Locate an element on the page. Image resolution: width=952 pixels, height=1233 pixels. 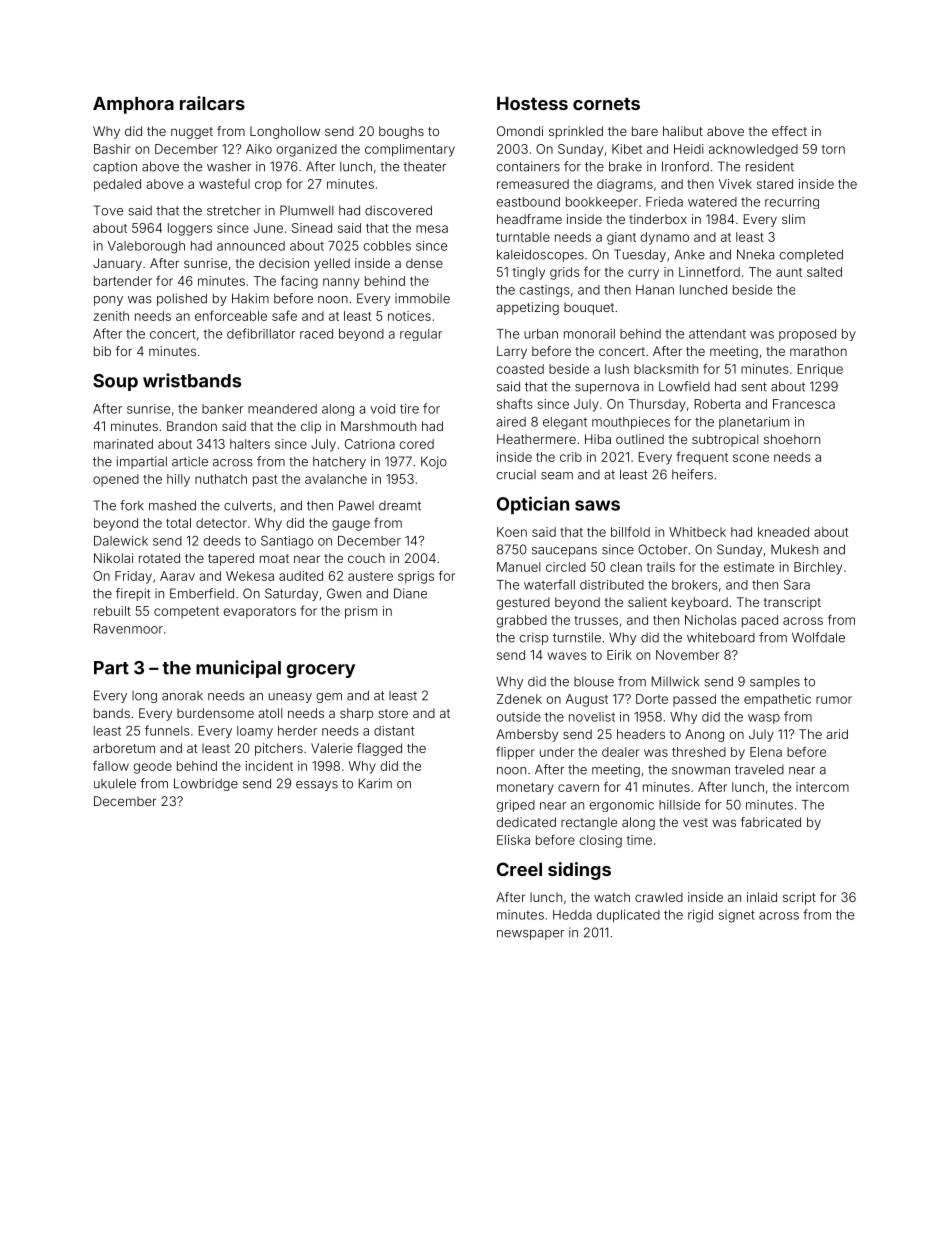
torn is located at coordinates (833, 149).
